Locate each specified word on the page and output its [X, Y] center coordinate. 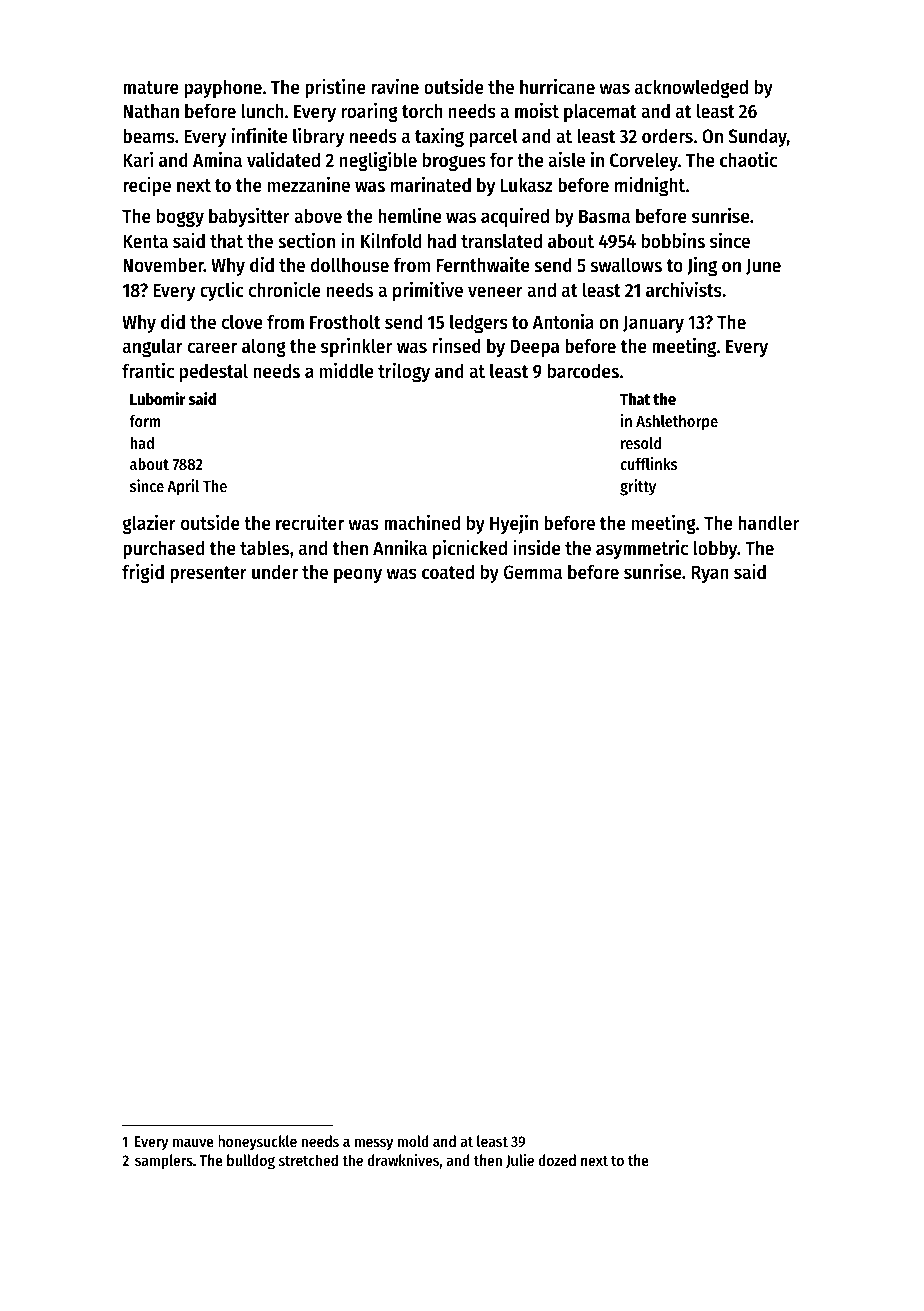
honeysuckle [257, 1142]
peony [358, 575]
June [763, 266]
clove [242, 322]
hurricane [557, 86]
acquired [515, 217]
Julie [520, 1161]
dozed [557, 1160]
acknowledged [691, 88]
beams [149, 136]
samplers [164, 1162]
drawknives [403, 1160]
